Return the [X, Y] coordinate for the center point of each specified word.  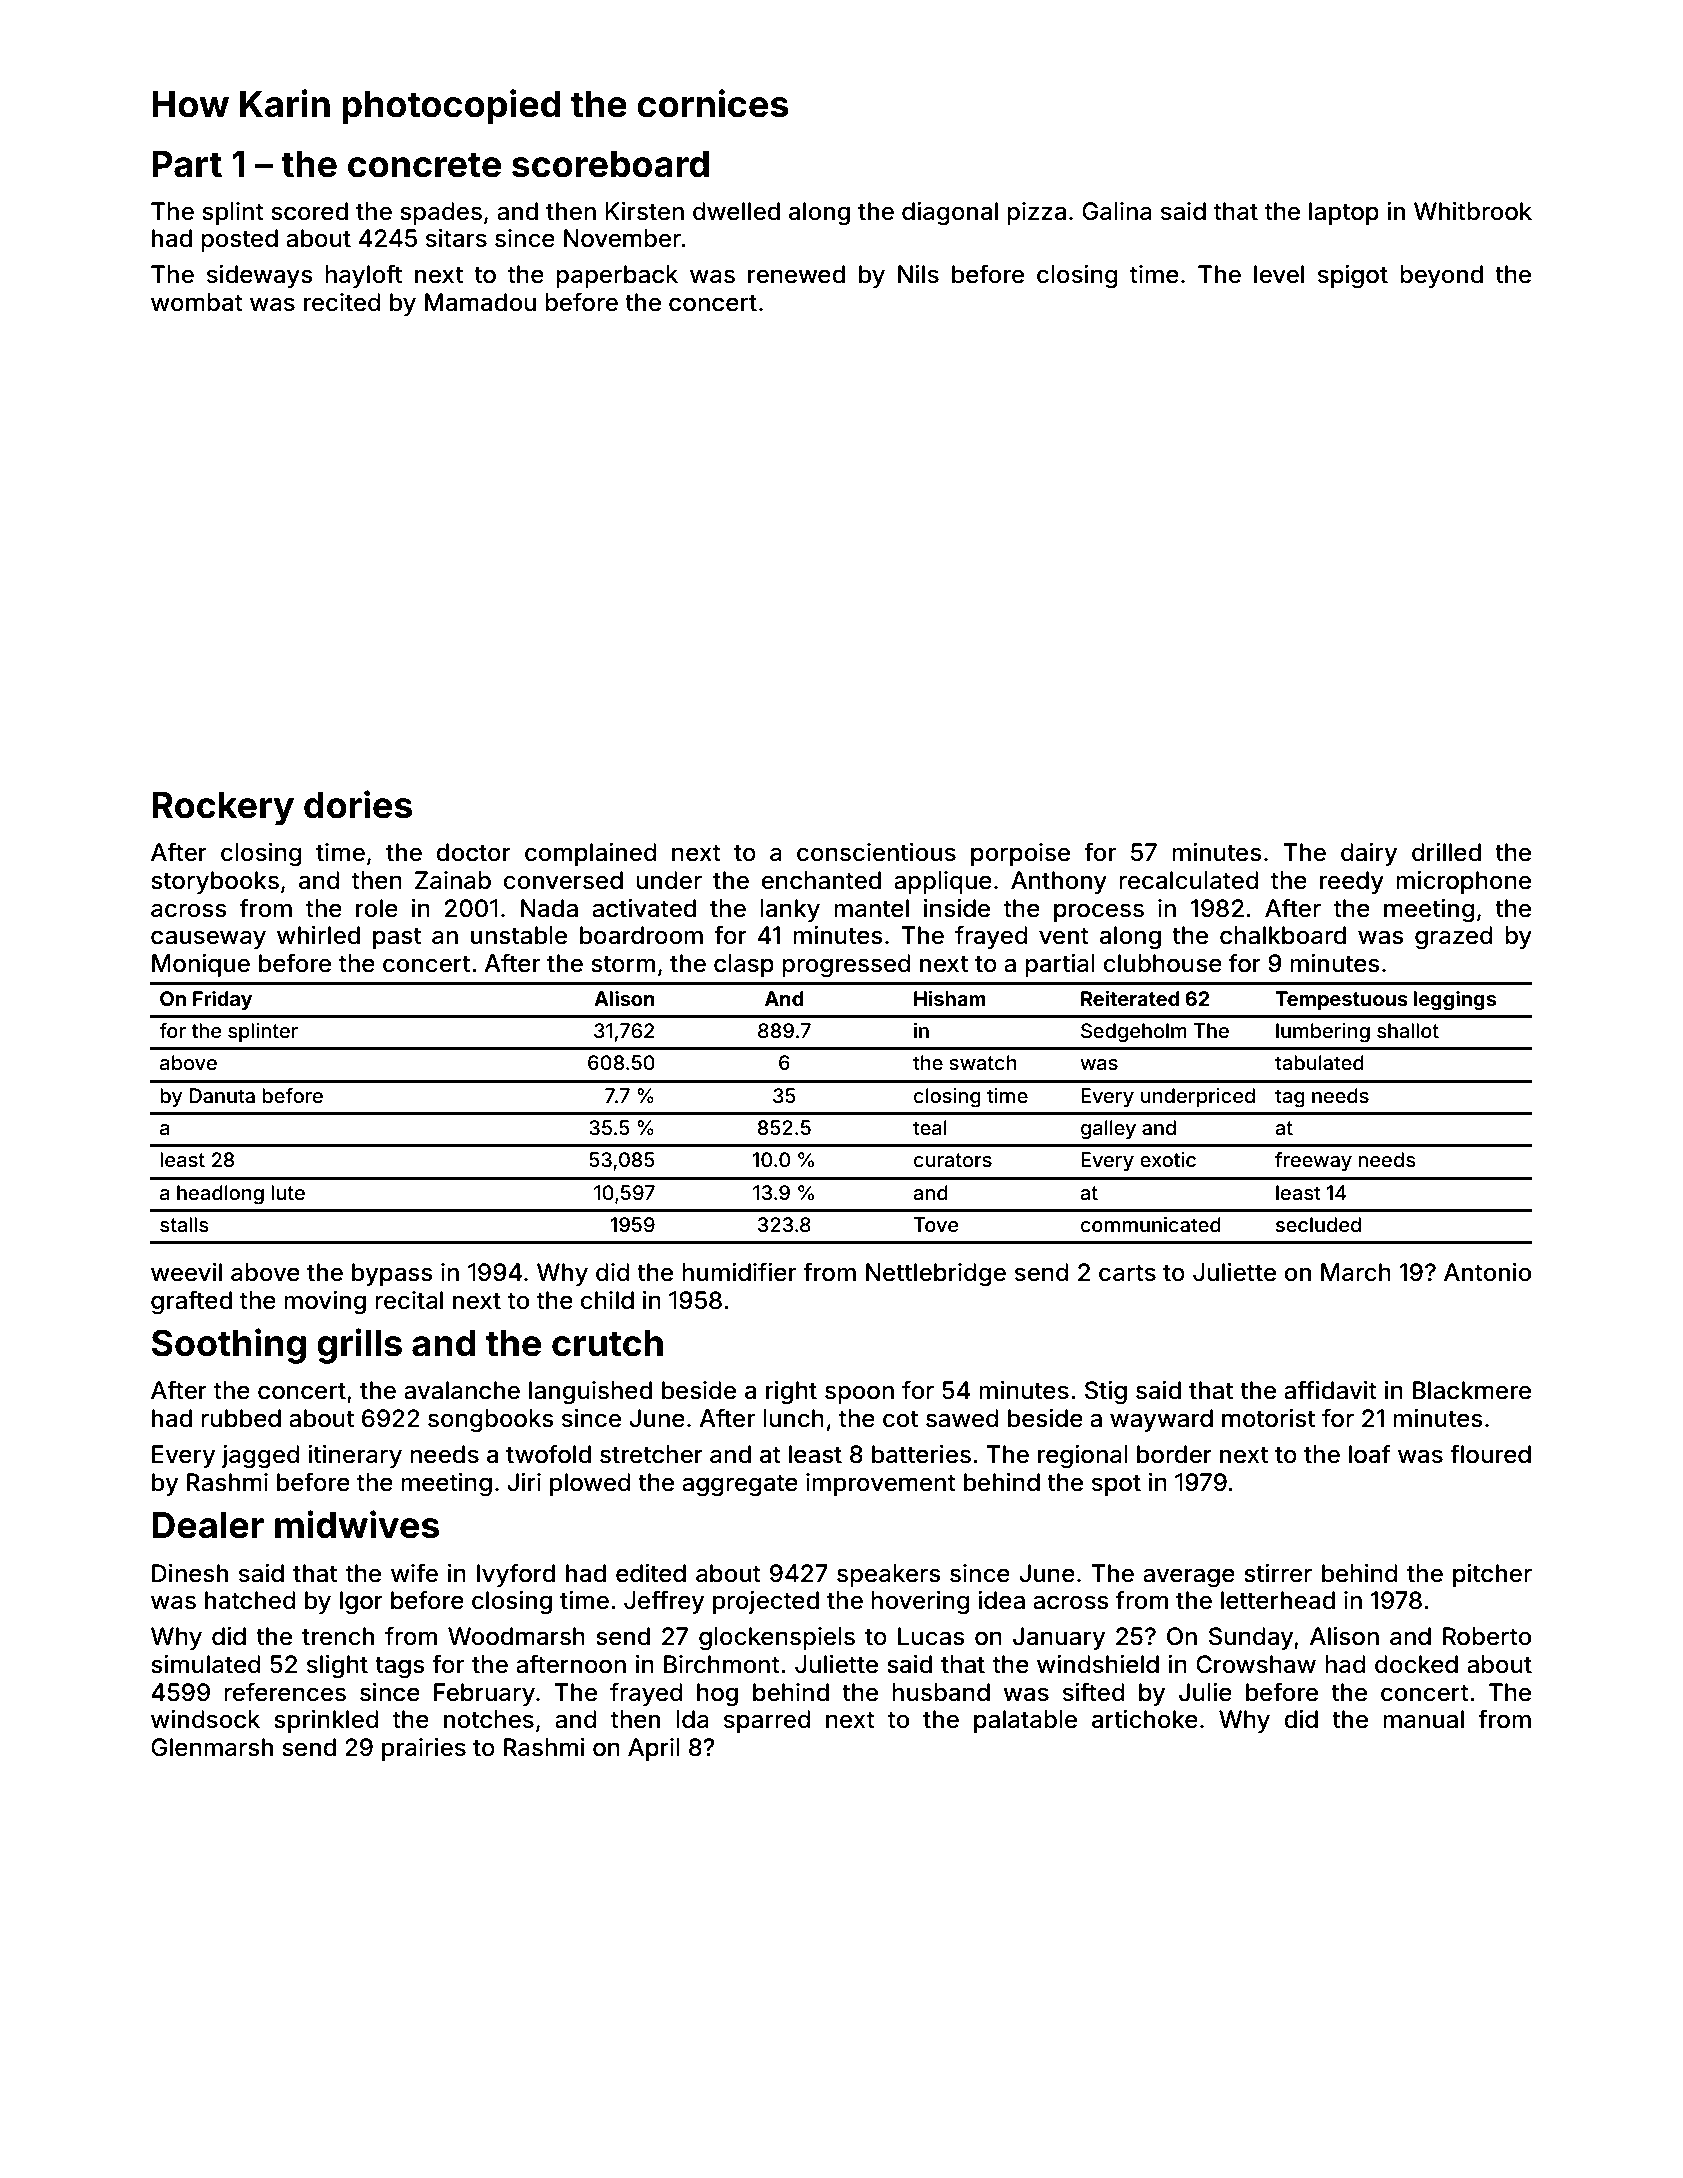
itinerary [355, 1456]
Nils [918, 274]
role [377, 908]
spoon [859, 1394]
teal [930, 1127]
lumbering [1323, 1033]
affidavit [1330, 1390]
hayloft [363, 276]
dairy [1369, 854]
